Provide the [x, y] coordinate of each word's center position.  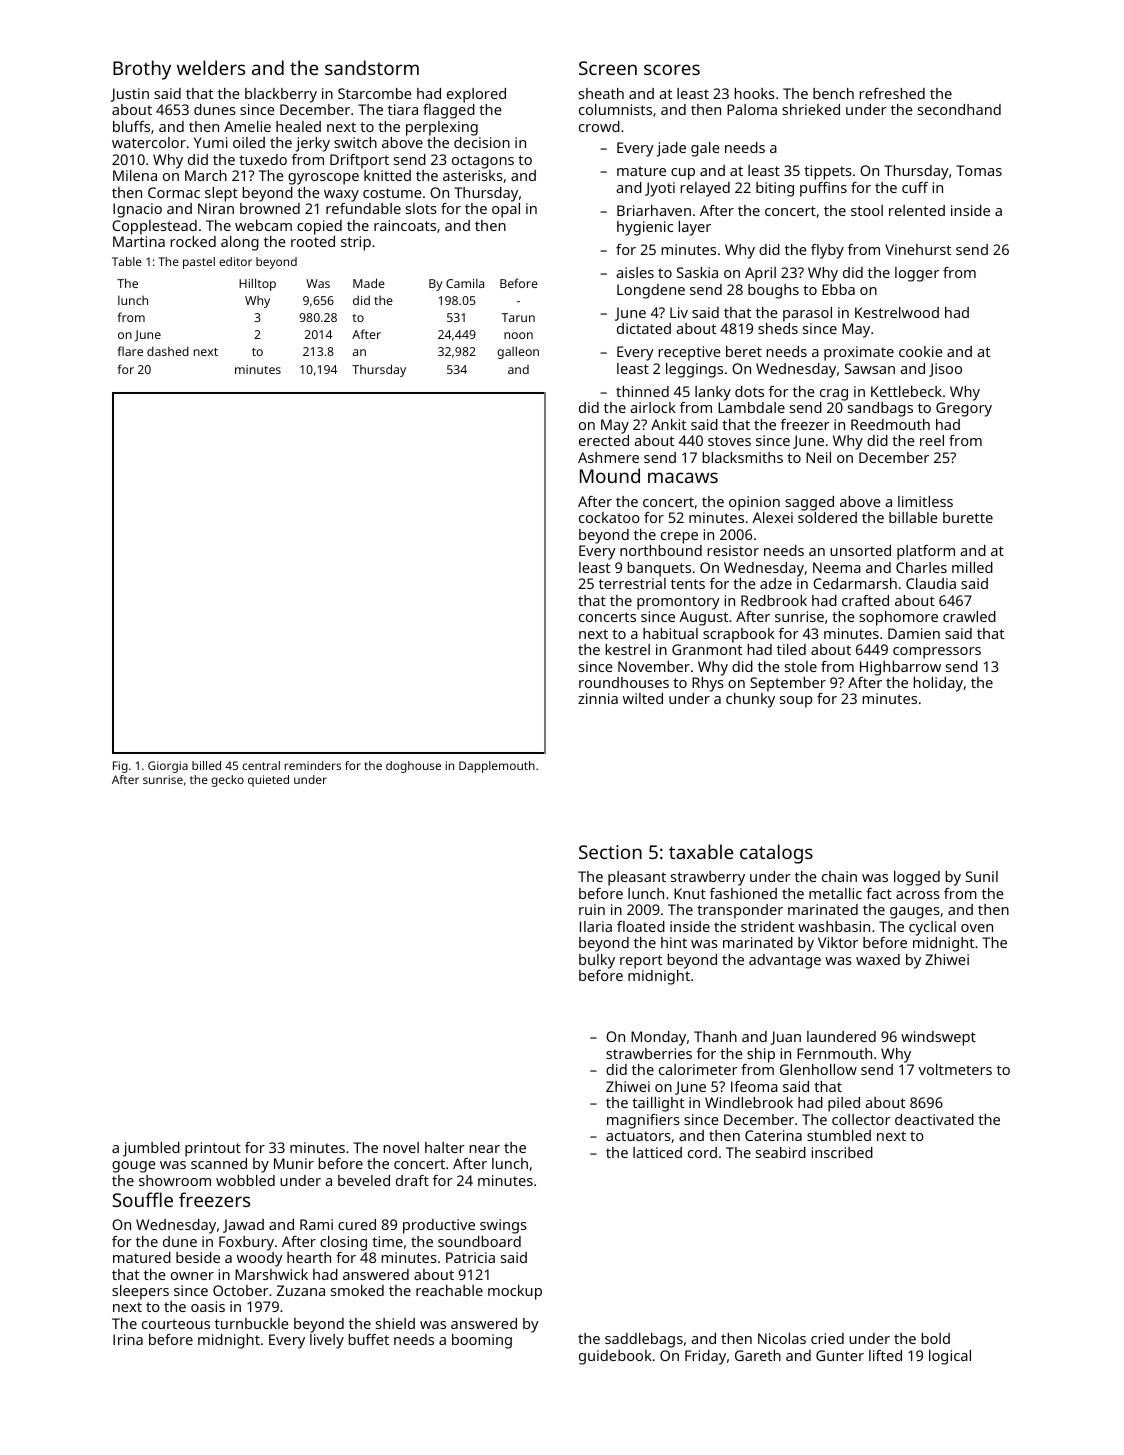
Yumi [211, 142]
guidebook [615, 1357]
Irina [128, 1339]
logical [950, 1357]
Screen [608, 68]
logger [917, 274]
